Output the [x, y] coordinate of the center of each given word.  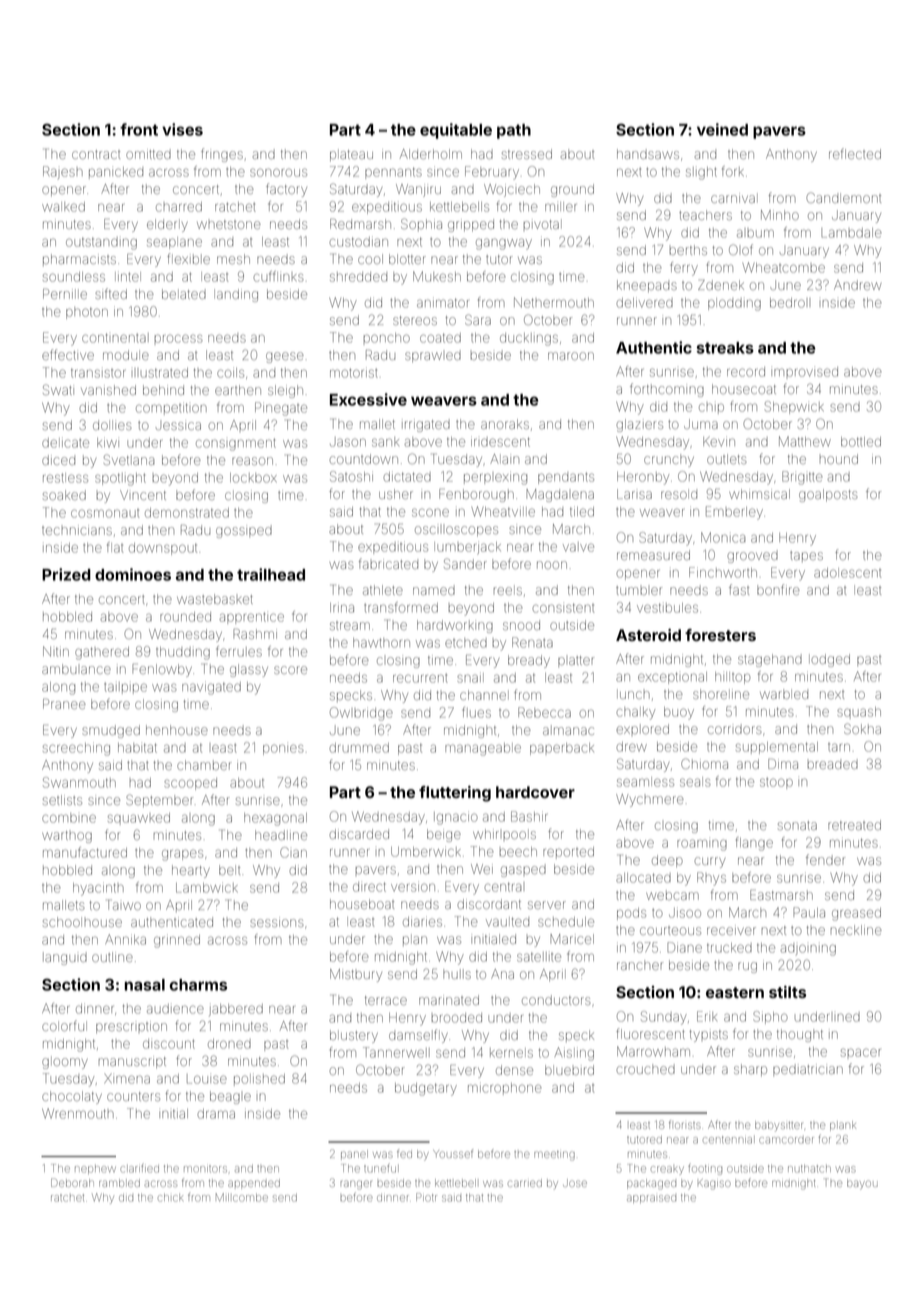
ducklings [529, 339]
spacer [861, 1053]
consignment [236, 445]
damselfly [418, 1036]
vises [182, 129]
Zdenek [721, 285]
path [514, 131]
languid [65, 958]
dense [514, 1070]
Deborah [72, 1182]
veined [722, 129]
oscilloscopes [456, 531]
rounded [185, 617]
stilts [787, 992]
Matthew [805, 441]
